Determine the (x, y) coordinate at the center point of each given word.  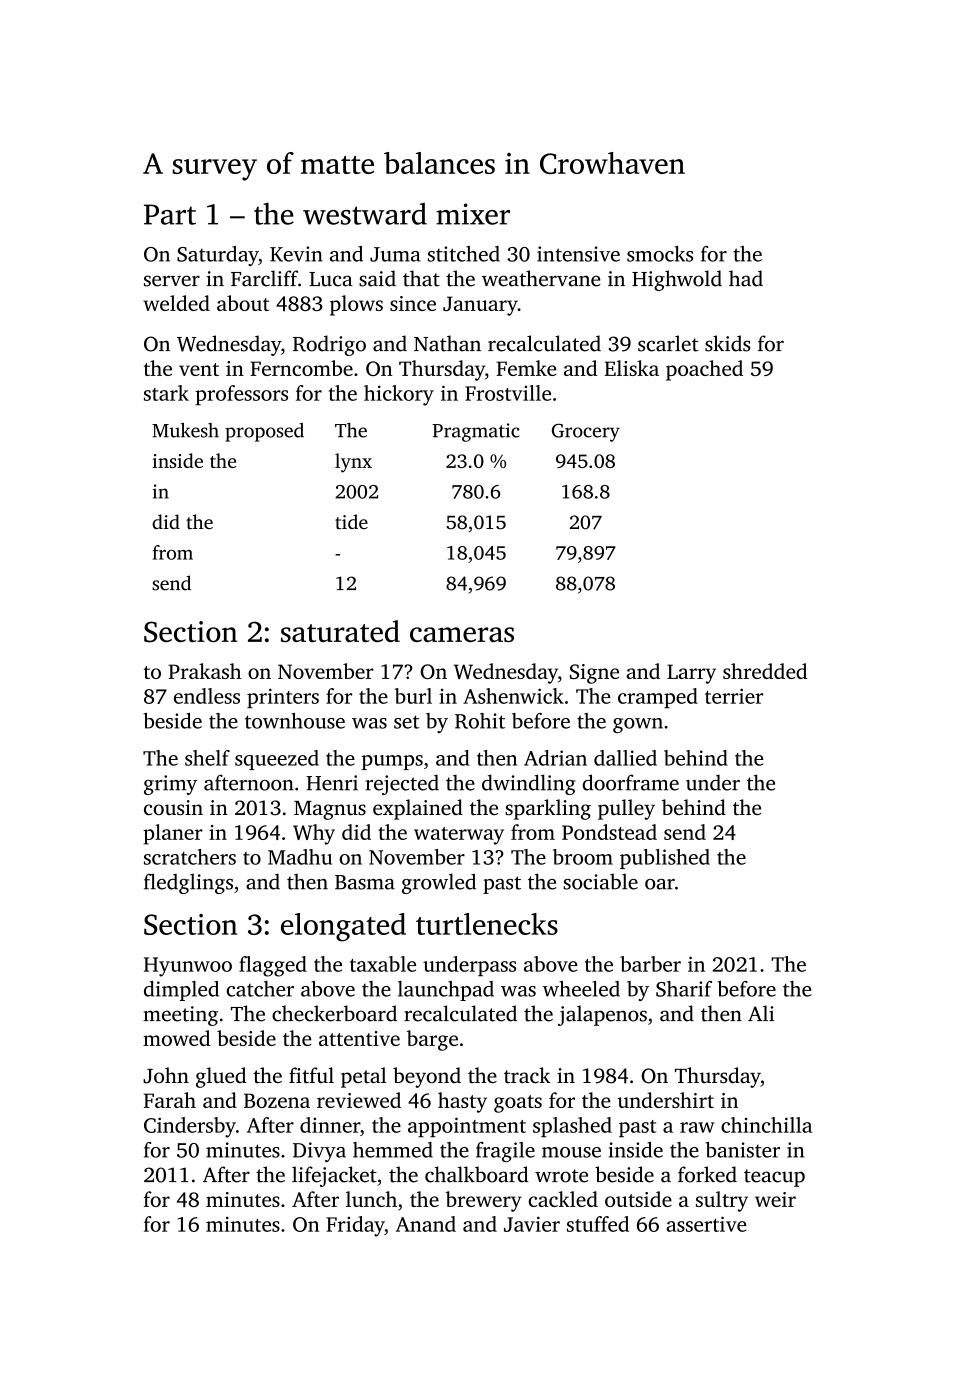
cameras (462, 634)
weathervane (541, 278)
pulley (626, 809)
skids (728, 343)
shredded (765, 671)
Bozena (277, 1100)
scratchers (190, 857)
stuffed (598, 1224)
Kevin (296, 254)
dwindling (529, 784)
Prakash (204, 671)
